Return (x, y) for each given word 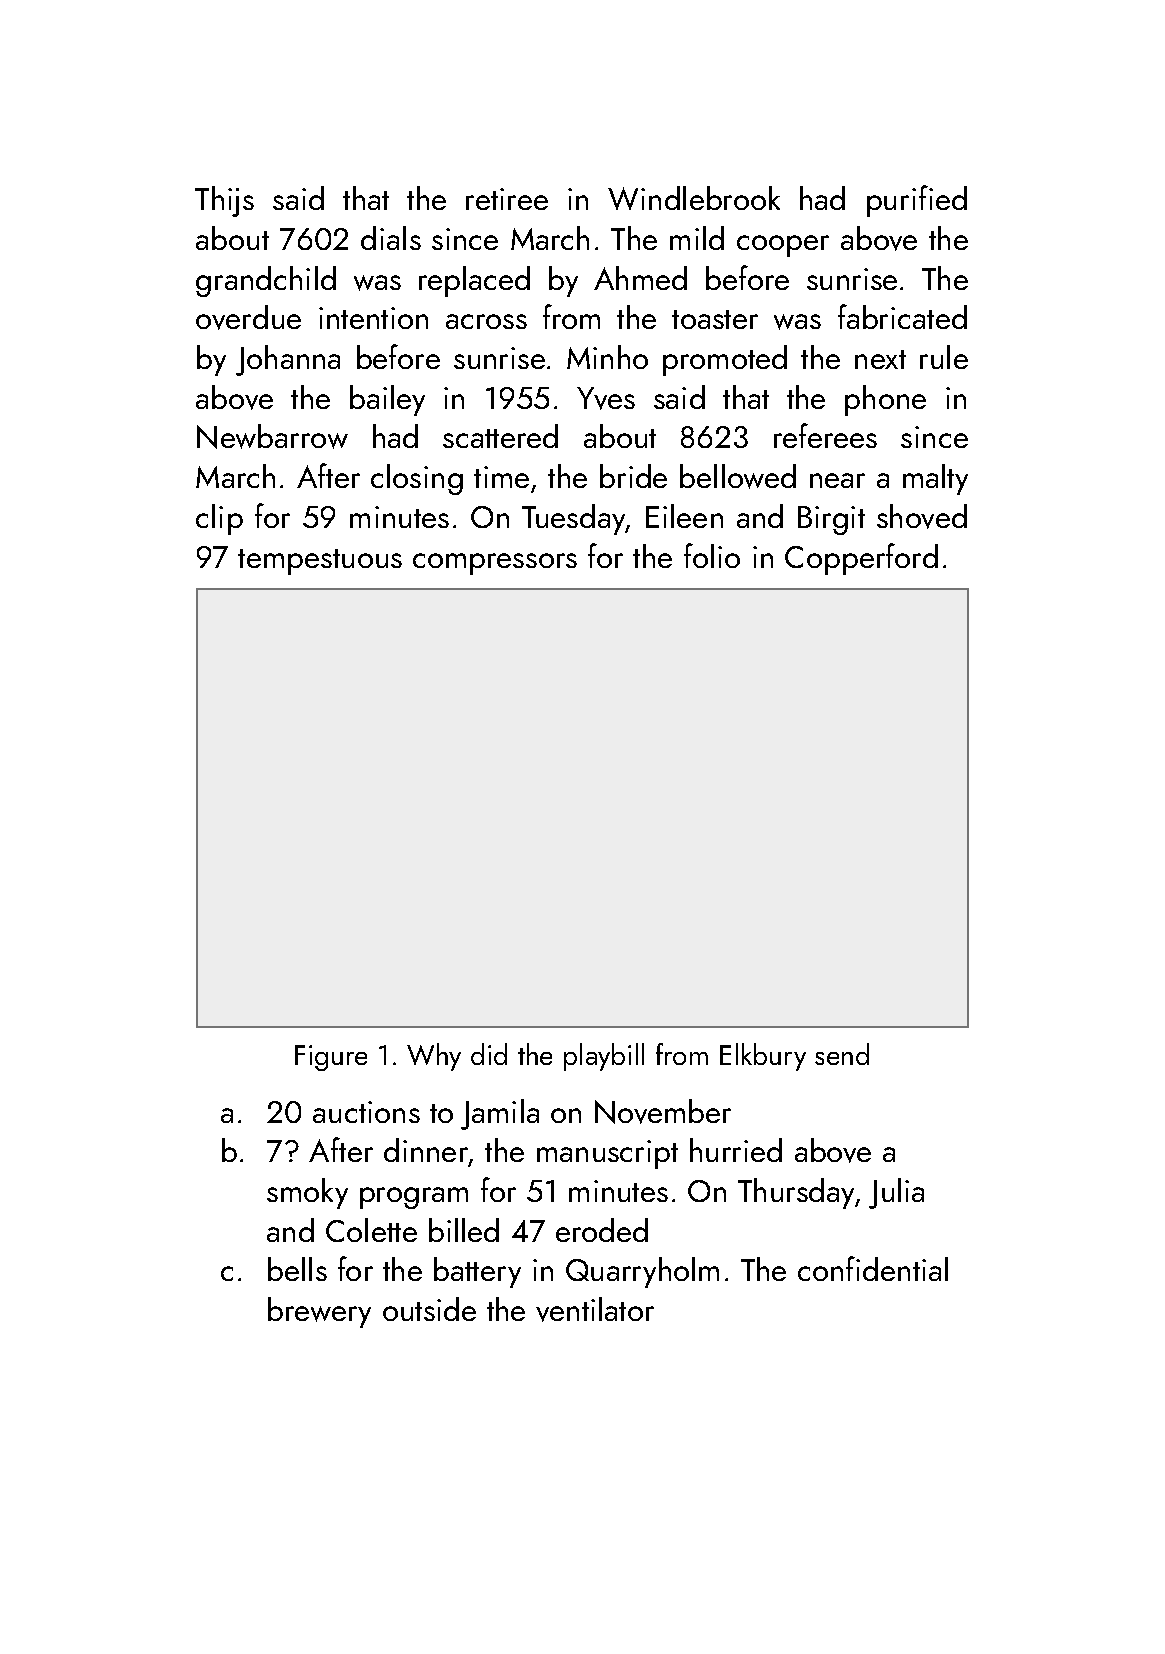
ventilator (595, 1309)
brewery (319, 1312)
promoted (725, 360)
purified (917, 201)
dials (391, 238)
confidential (873, 1268)
